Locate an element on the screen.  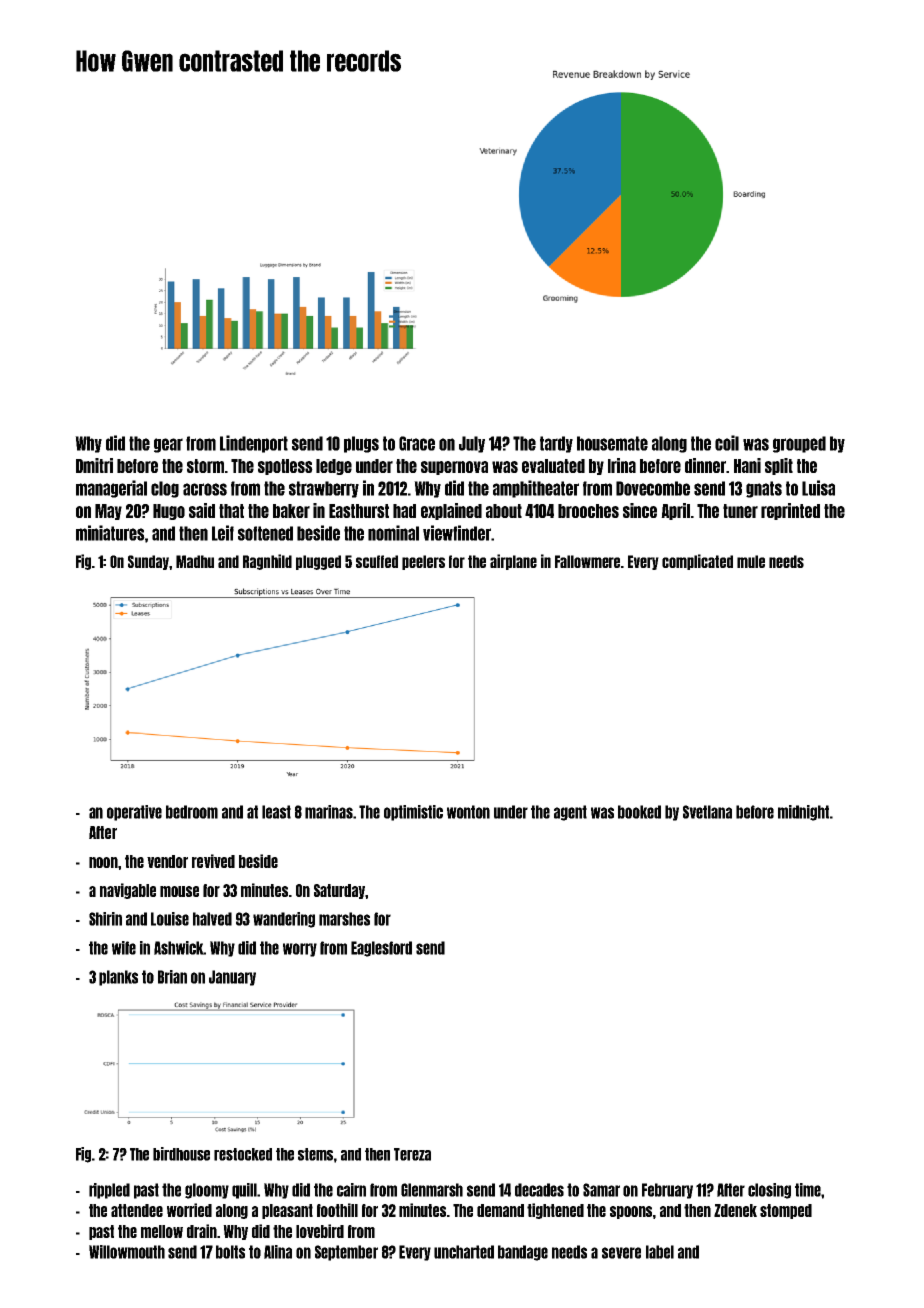
Svetlana is located at coordinates (707, 812).
